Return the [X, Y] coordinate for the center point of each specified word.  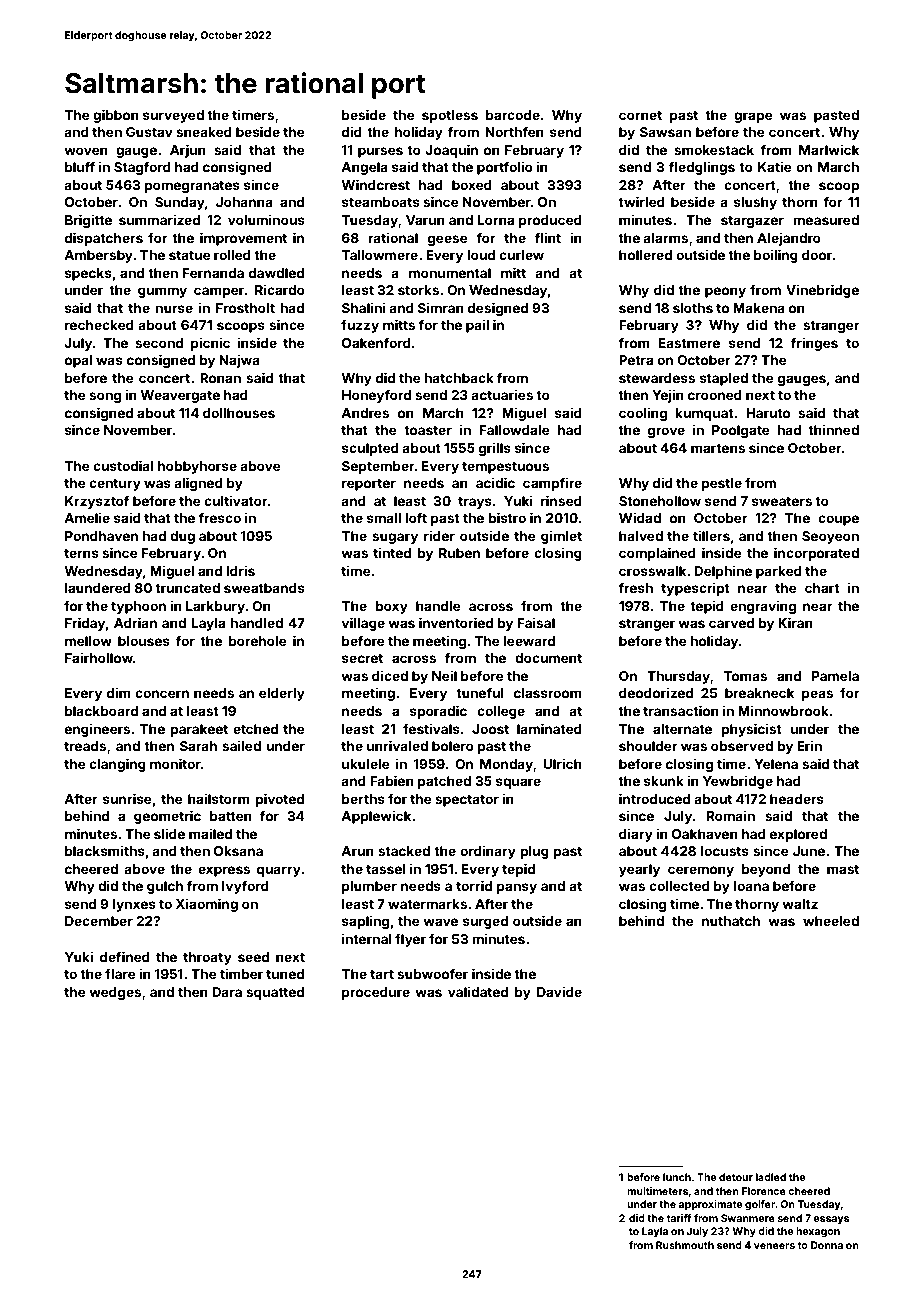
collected [679, 886]
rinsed [561, 500]
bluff [80, 166]
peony [725, 292]
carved [731, 623]
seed [253, 957]
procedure [376, 993]
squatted [275, 993]
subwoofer [432, 973]
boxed [472, 185]
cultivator [236, 500]
